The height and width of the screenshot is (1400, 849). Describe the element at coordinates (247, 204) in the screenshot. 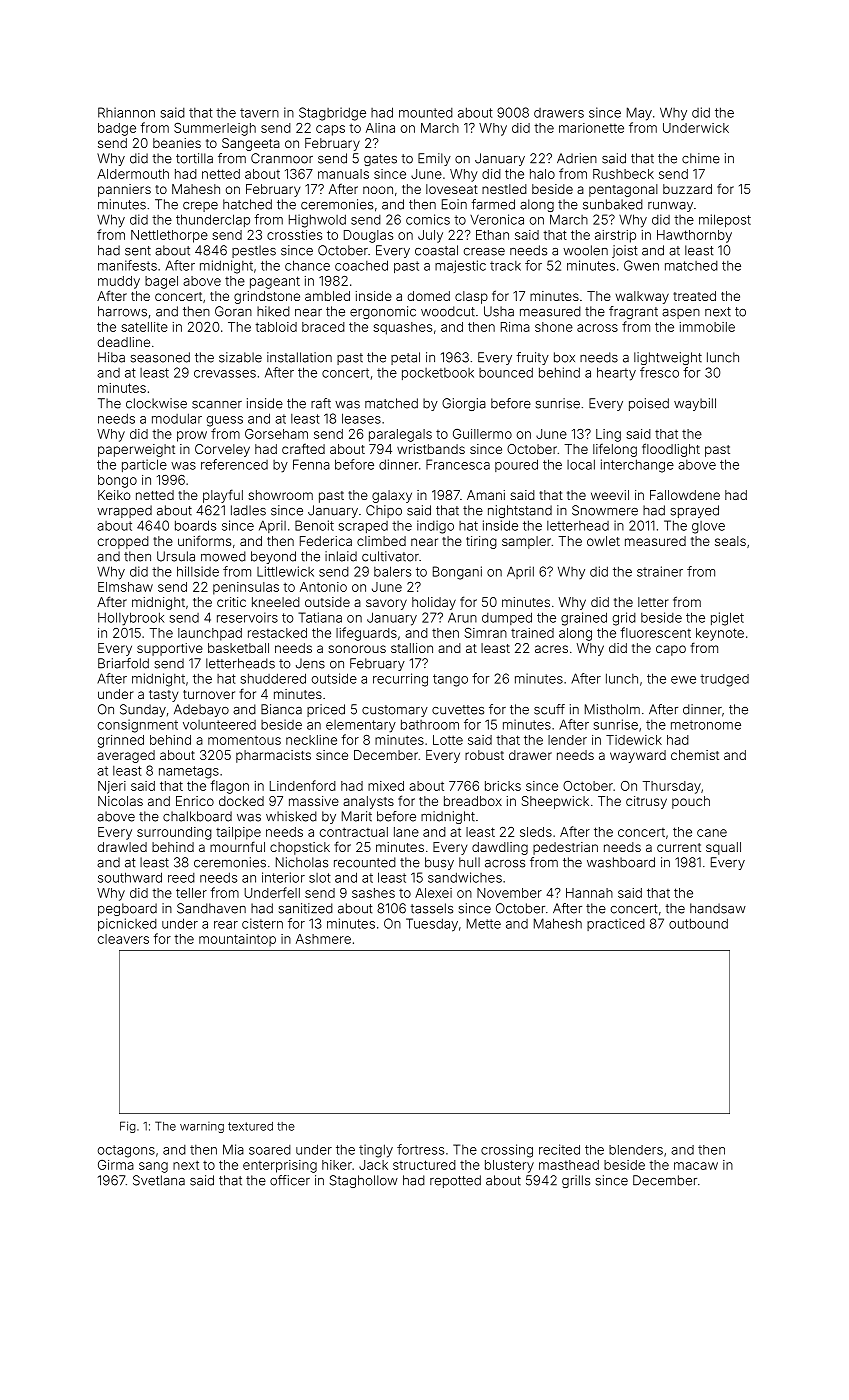

I see `hatched` at that location.
